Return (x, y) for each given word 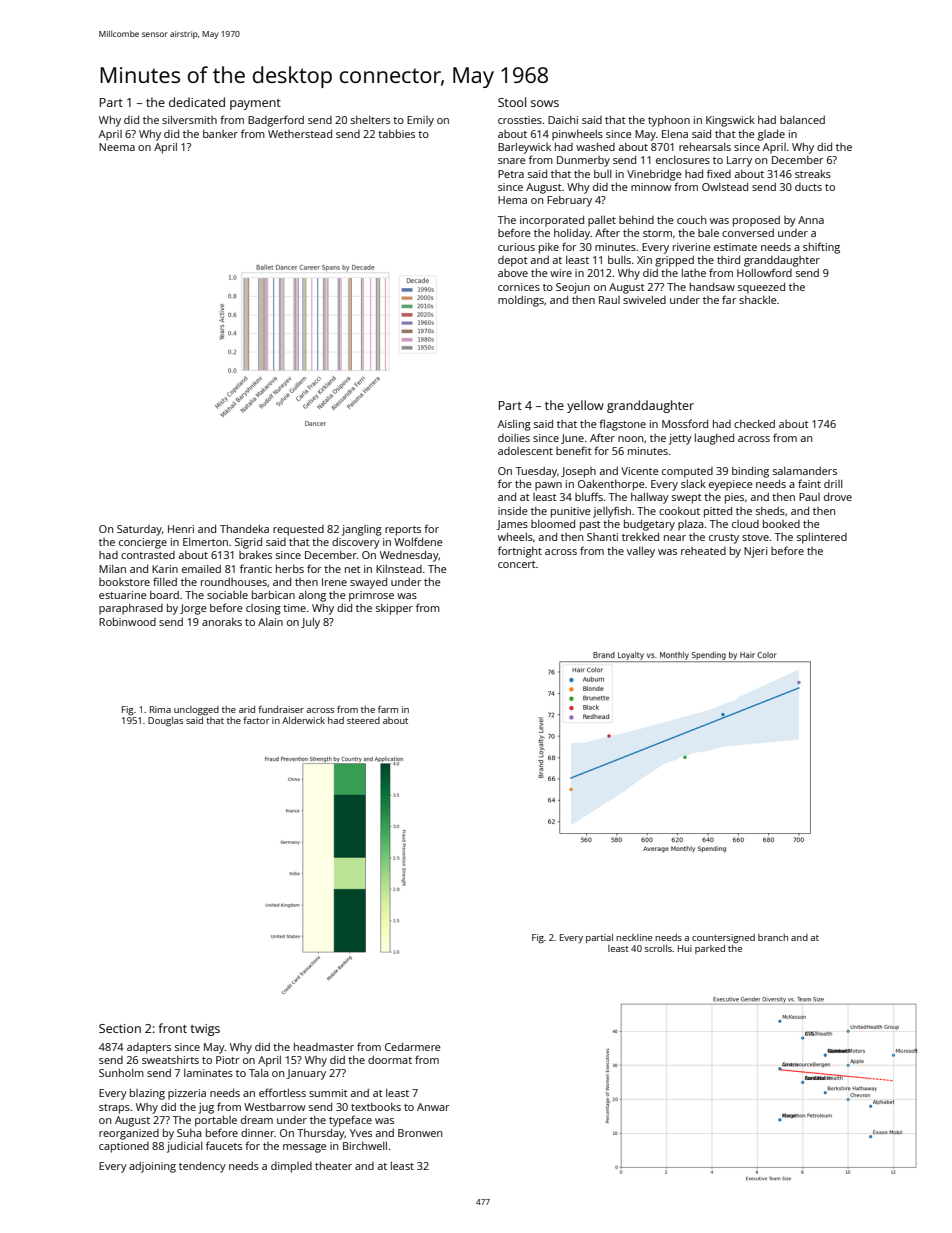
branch (773, 937)
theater (333, 1165)
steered (363, 720)
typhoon (669, 121)
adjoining (152, 1167)
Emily (420, 121)
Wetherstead (300, 133)
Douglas (165, 721)
